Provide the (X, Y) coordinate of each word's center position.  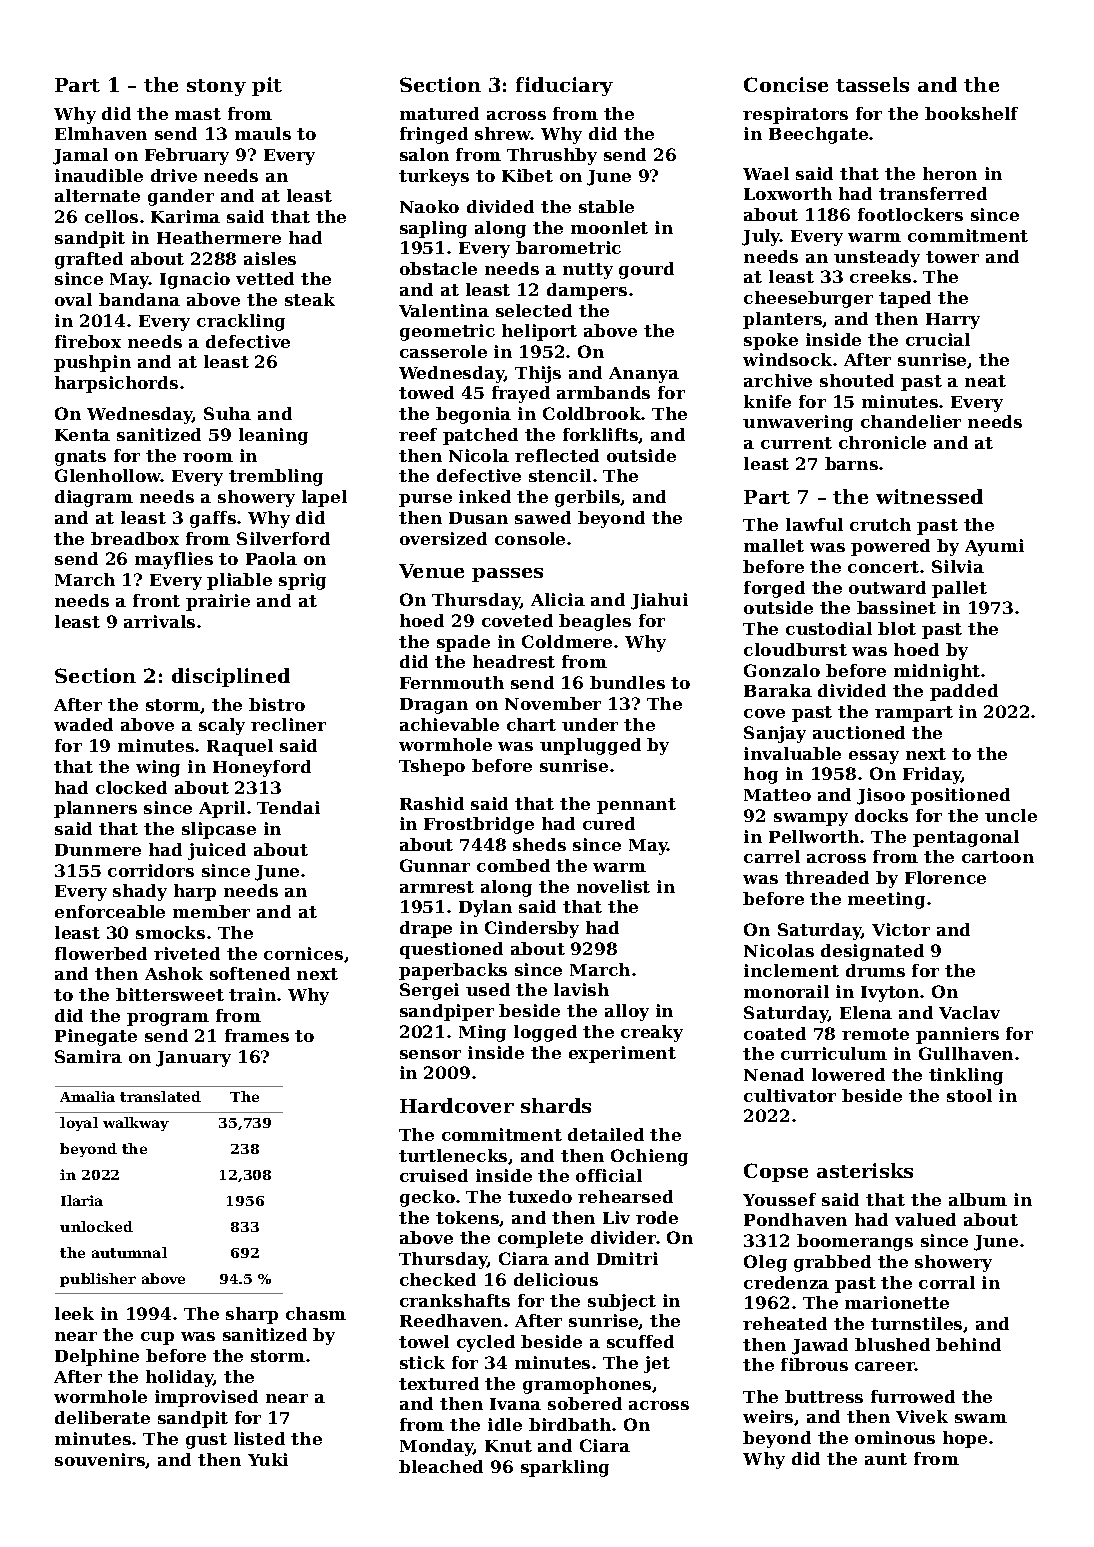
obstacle (438, 268)
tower (952, 257)
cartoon (998, 857)
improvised (206, 1398)
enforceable (110, 911)
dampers (587, 291)
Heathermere (219, 237)
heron (950, 173)
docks (881, 815)
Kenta (82, 435)
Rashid (432, 803)
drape (426, 929)
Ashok (174, 973)
